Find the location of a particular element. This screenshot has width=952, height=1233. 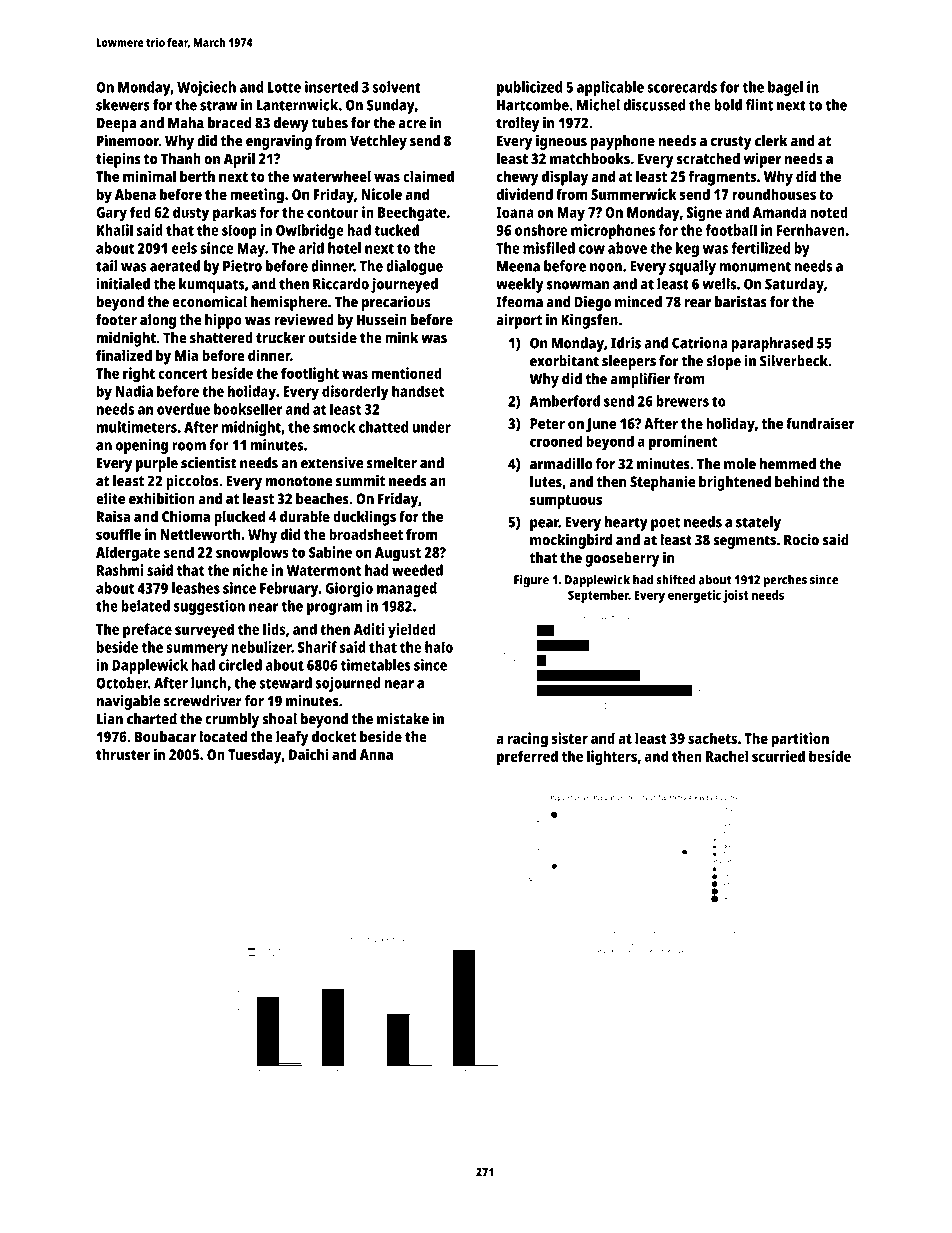

preferred is located at coordinates (527, 758).
